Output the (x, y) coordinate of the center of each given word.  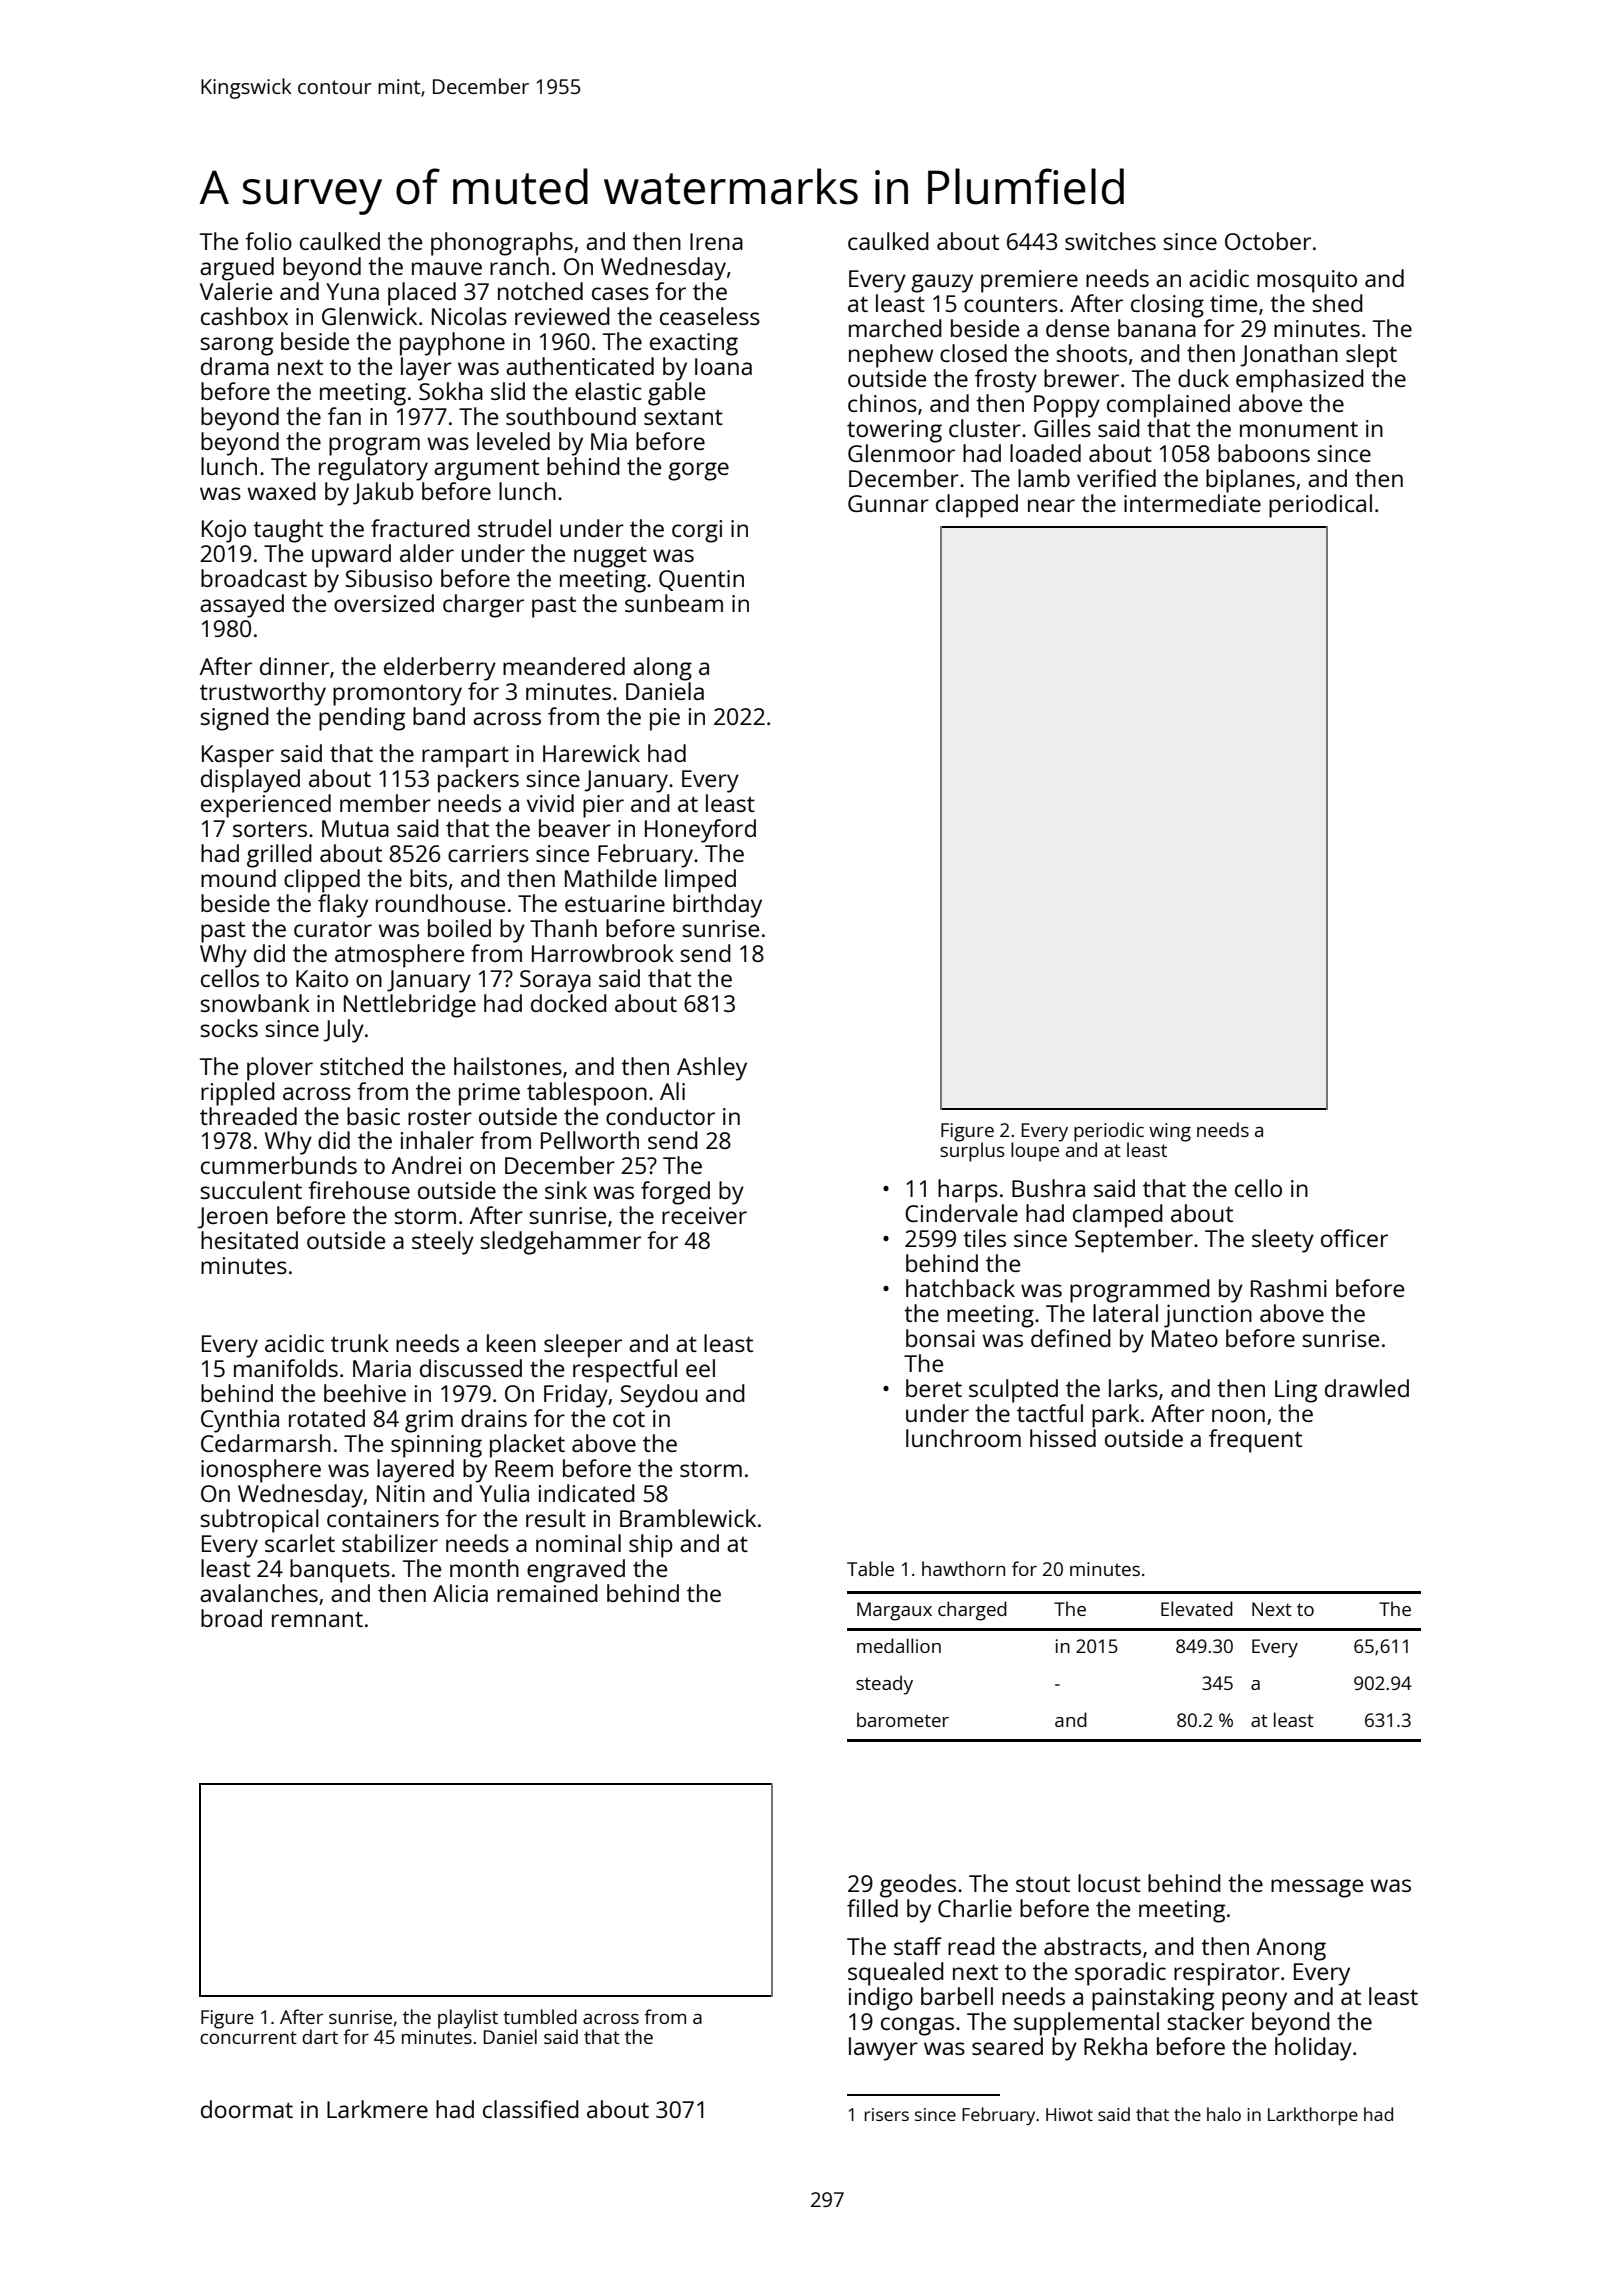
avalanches (259, 1593)
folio (268, 241)
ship (651, 1546)
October (1268, 241)
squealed (896, 1974)
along (662, 669)
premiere (1029, 281)
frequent (1255, 1441)
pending (362, 719)
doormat (247, 2109)
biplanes (1250, 481)
